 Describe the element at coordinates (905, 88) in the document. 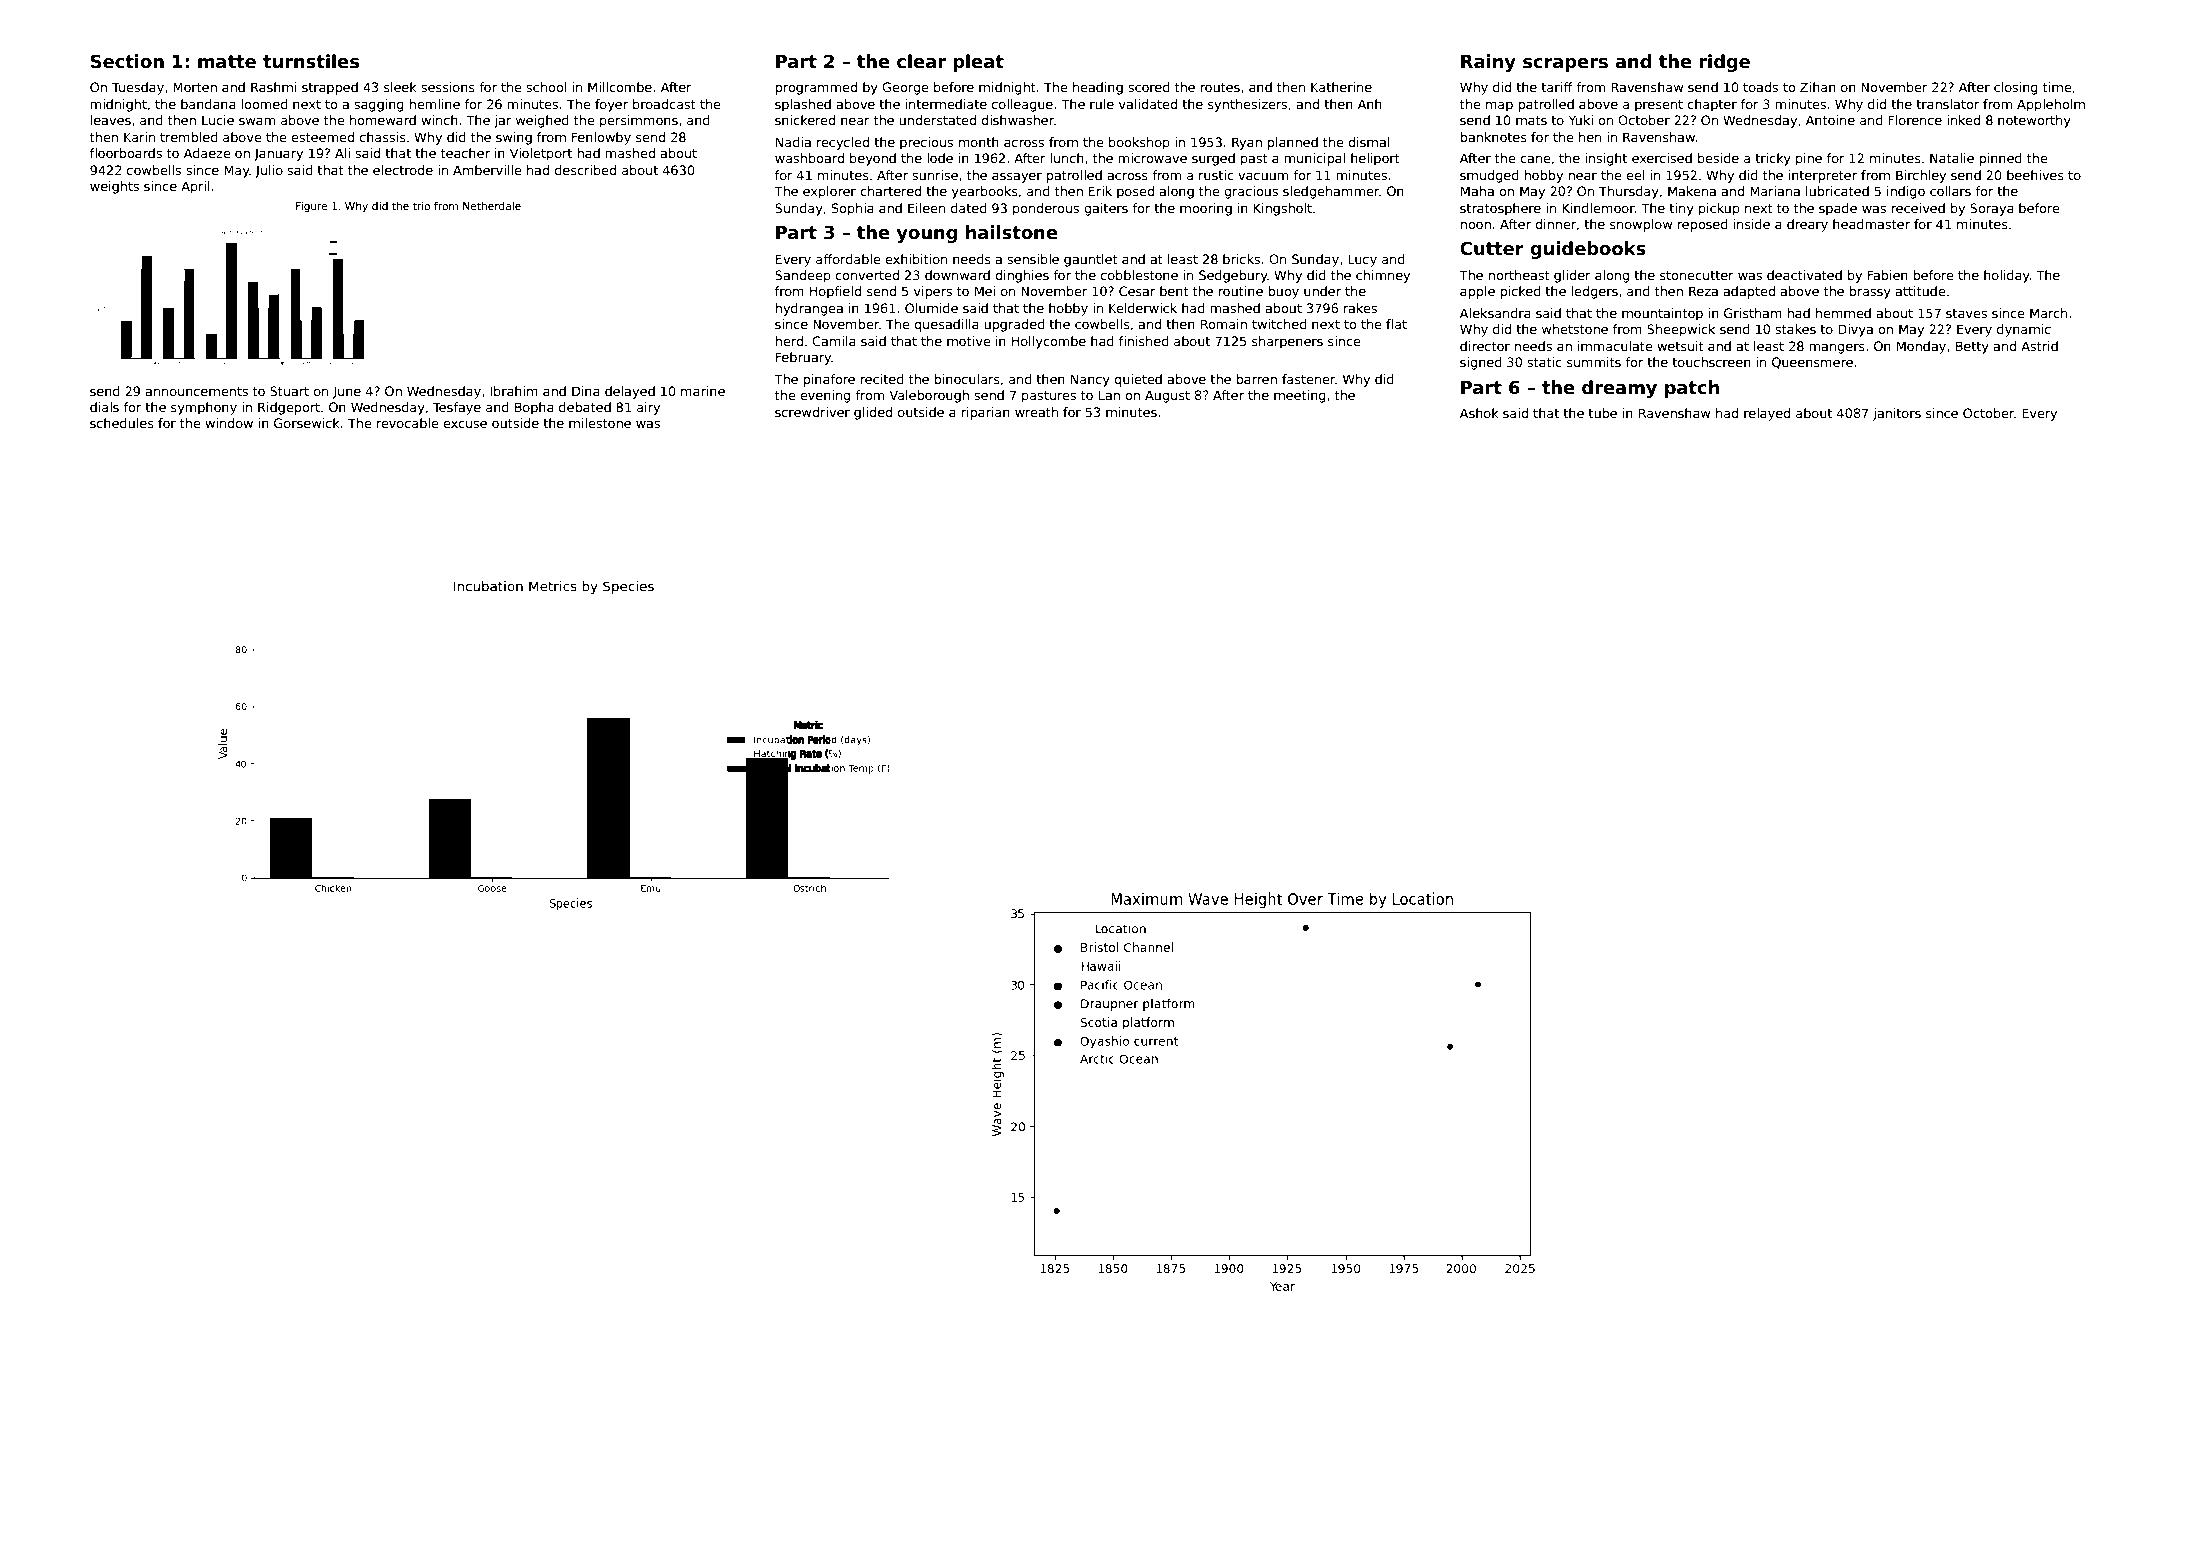

I see `George` at that location.
